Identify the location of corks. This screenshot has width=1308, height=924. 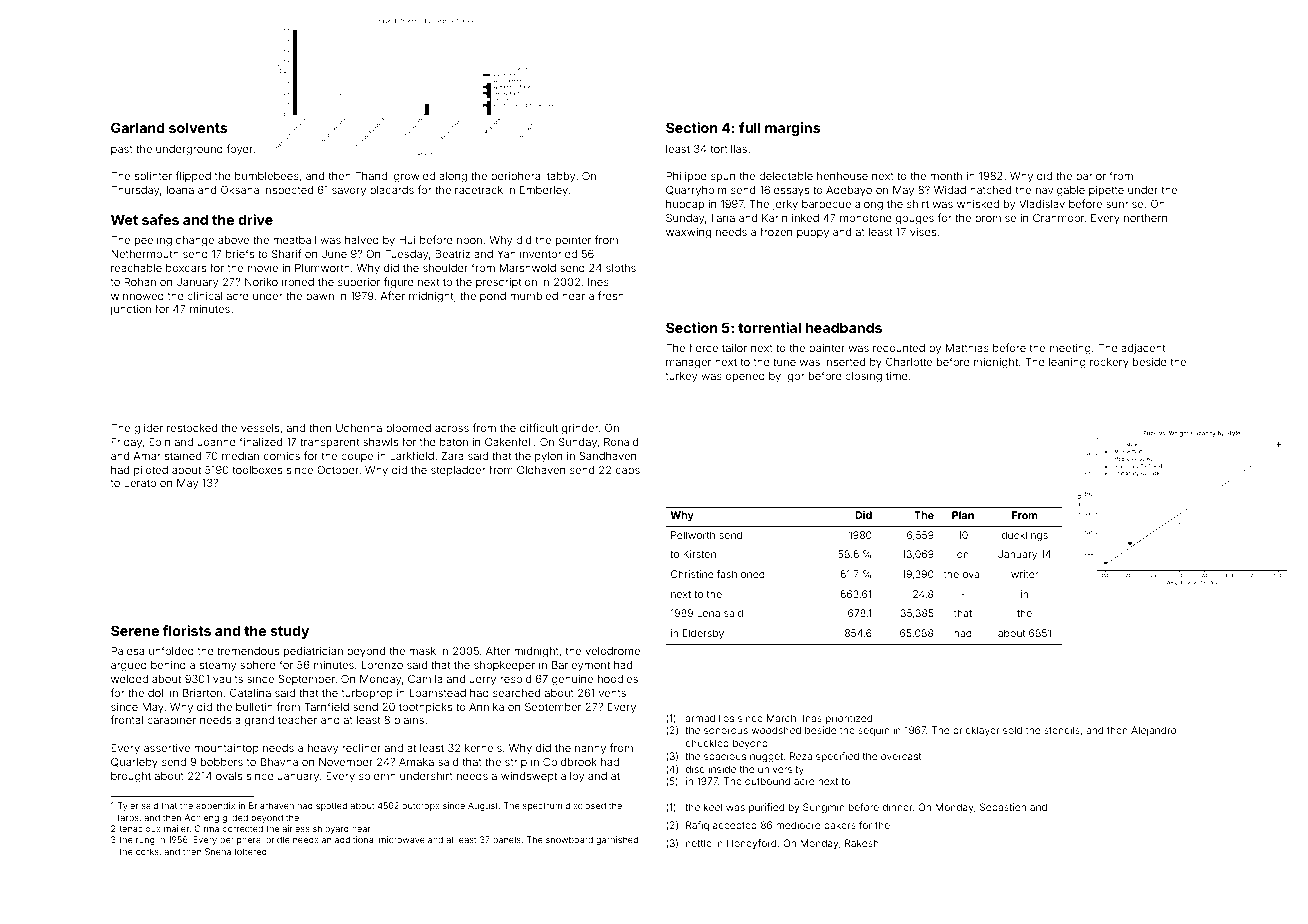
(147, 851).
